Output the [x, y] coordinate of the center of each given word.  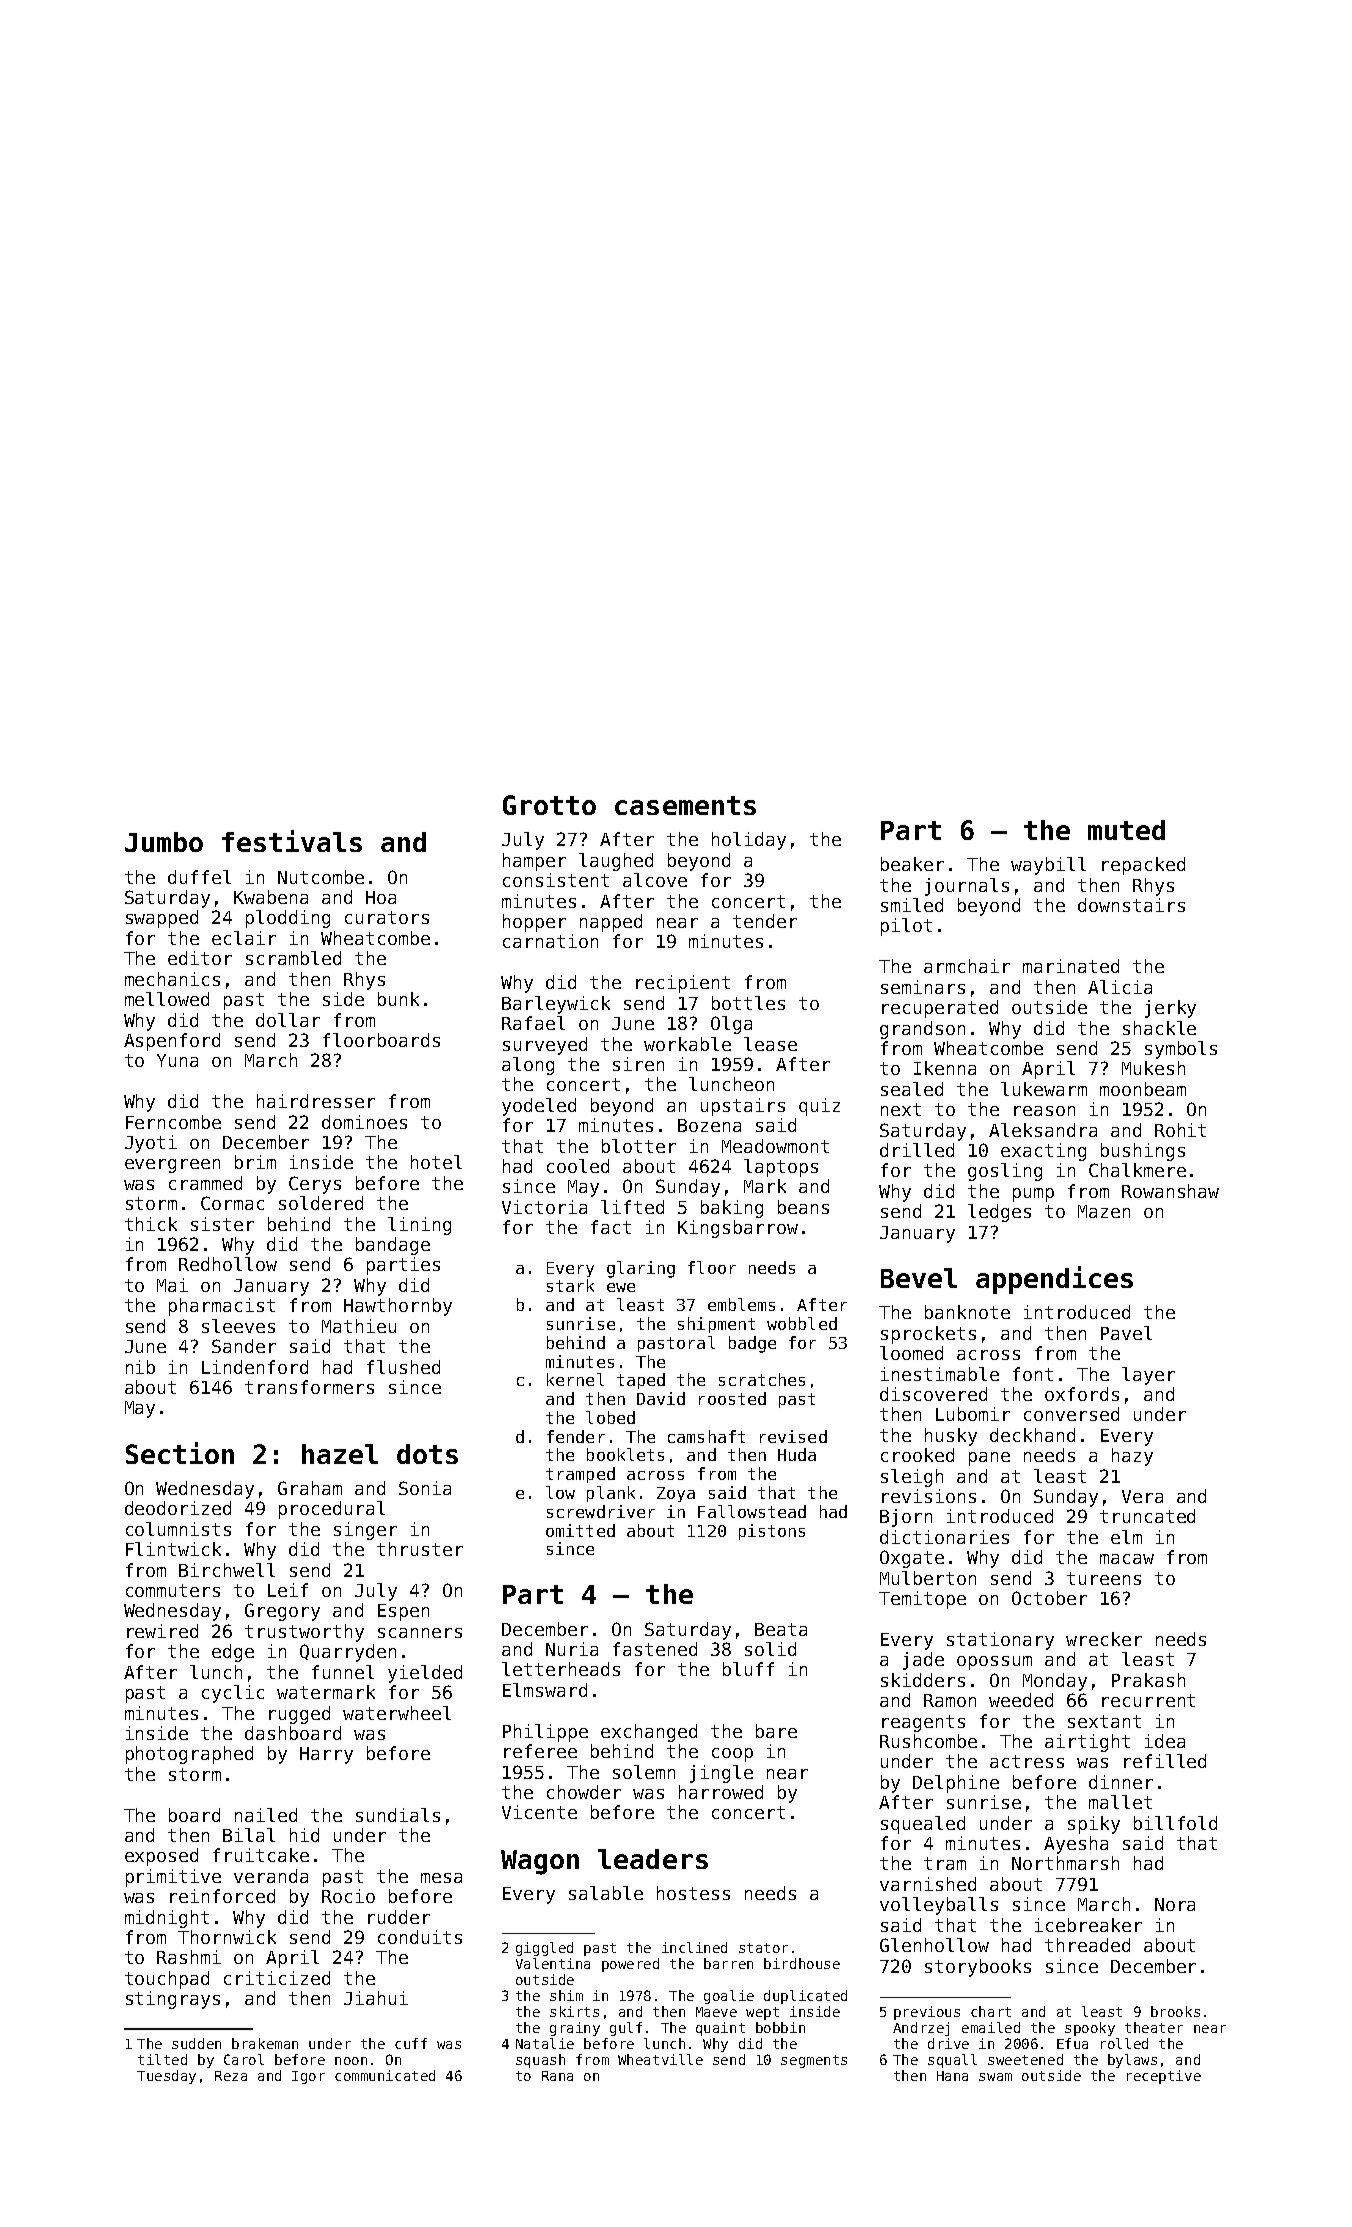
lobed [610, 1417]
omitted [580, 1530]
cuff [411, 2043]
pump [1033, 1195]
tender [765, 921]
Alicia [1120, 987]
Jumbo [164, 842]
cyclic [233, 1694]
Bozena [709, 1125]
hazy [1132, 1457]
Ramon [950, 1700]
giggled [544, 1949]
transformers [309, 1387]
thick [151, 1224]
